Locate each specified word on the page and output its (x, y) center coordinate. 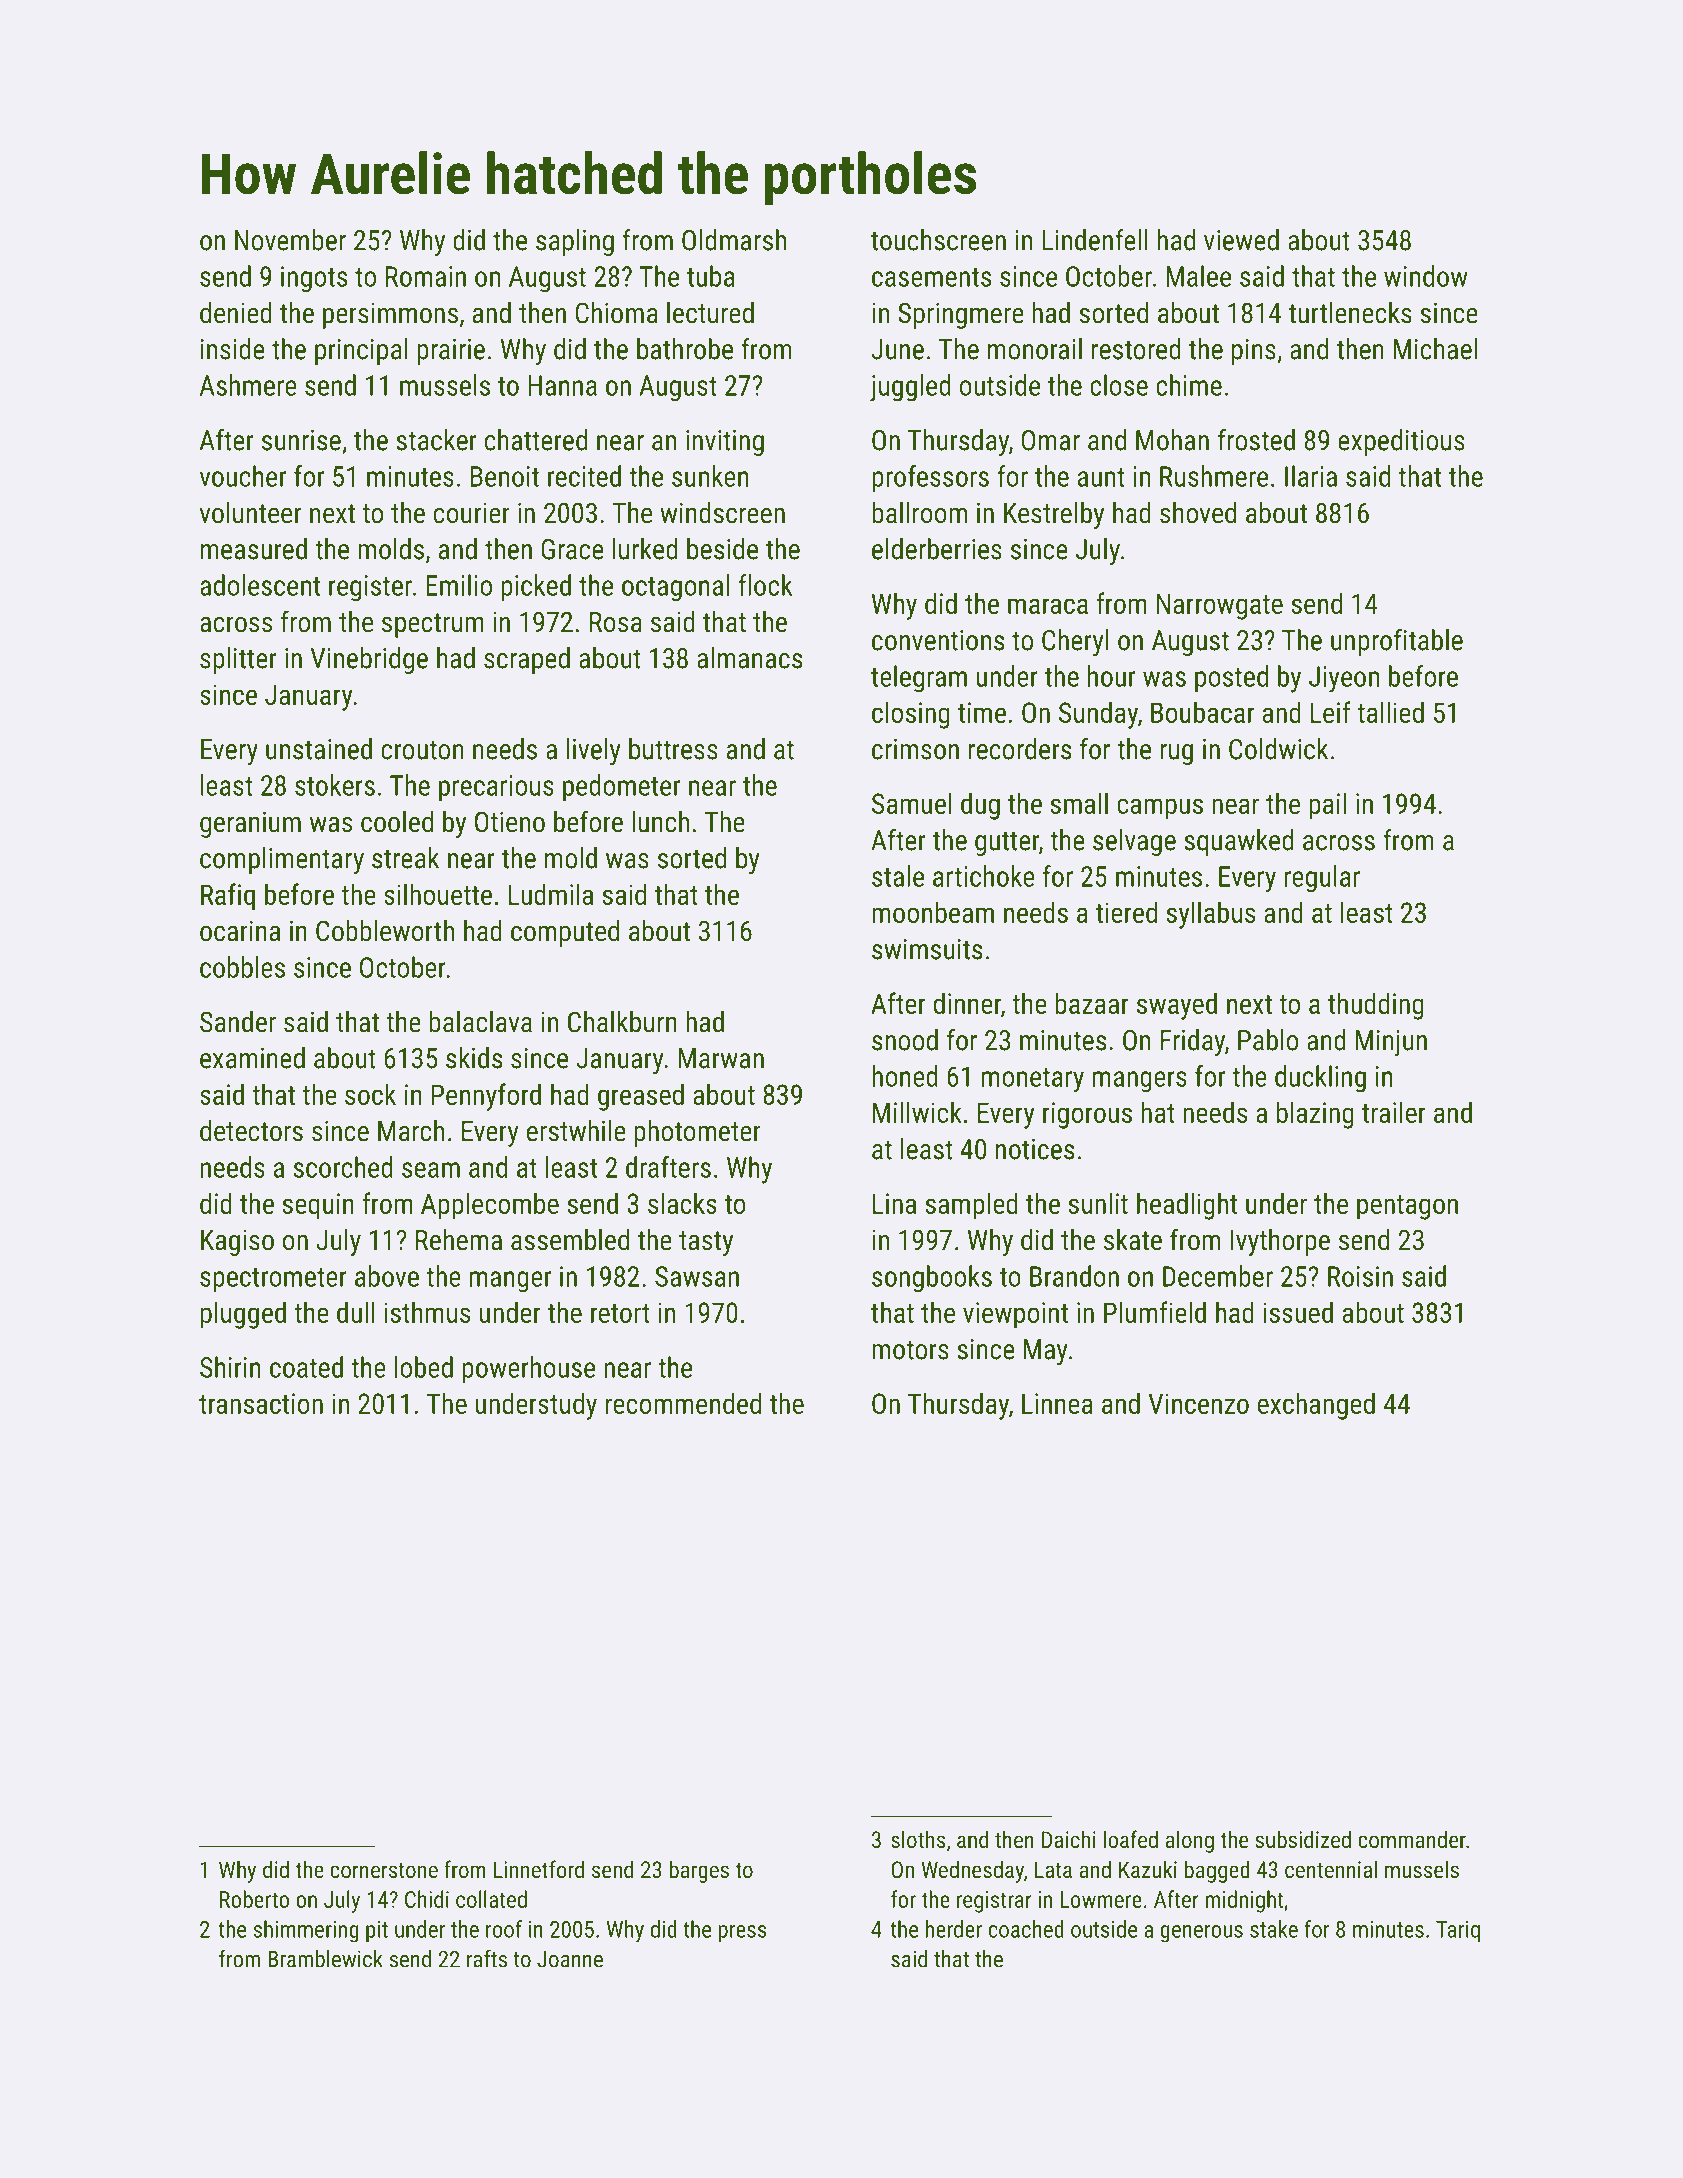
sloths (918, 1839)
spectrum (433, 625)
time (982, 712)
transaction (261, 1403)
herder (953, 1929)
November (290, 240)
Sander (238, 1022)
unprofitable (1397, 642)
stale (898, 876)
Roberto (254, 1899)
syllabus (1210, 915)
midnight (1244, 1901)
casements (931, 277)
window (1426, 276)
